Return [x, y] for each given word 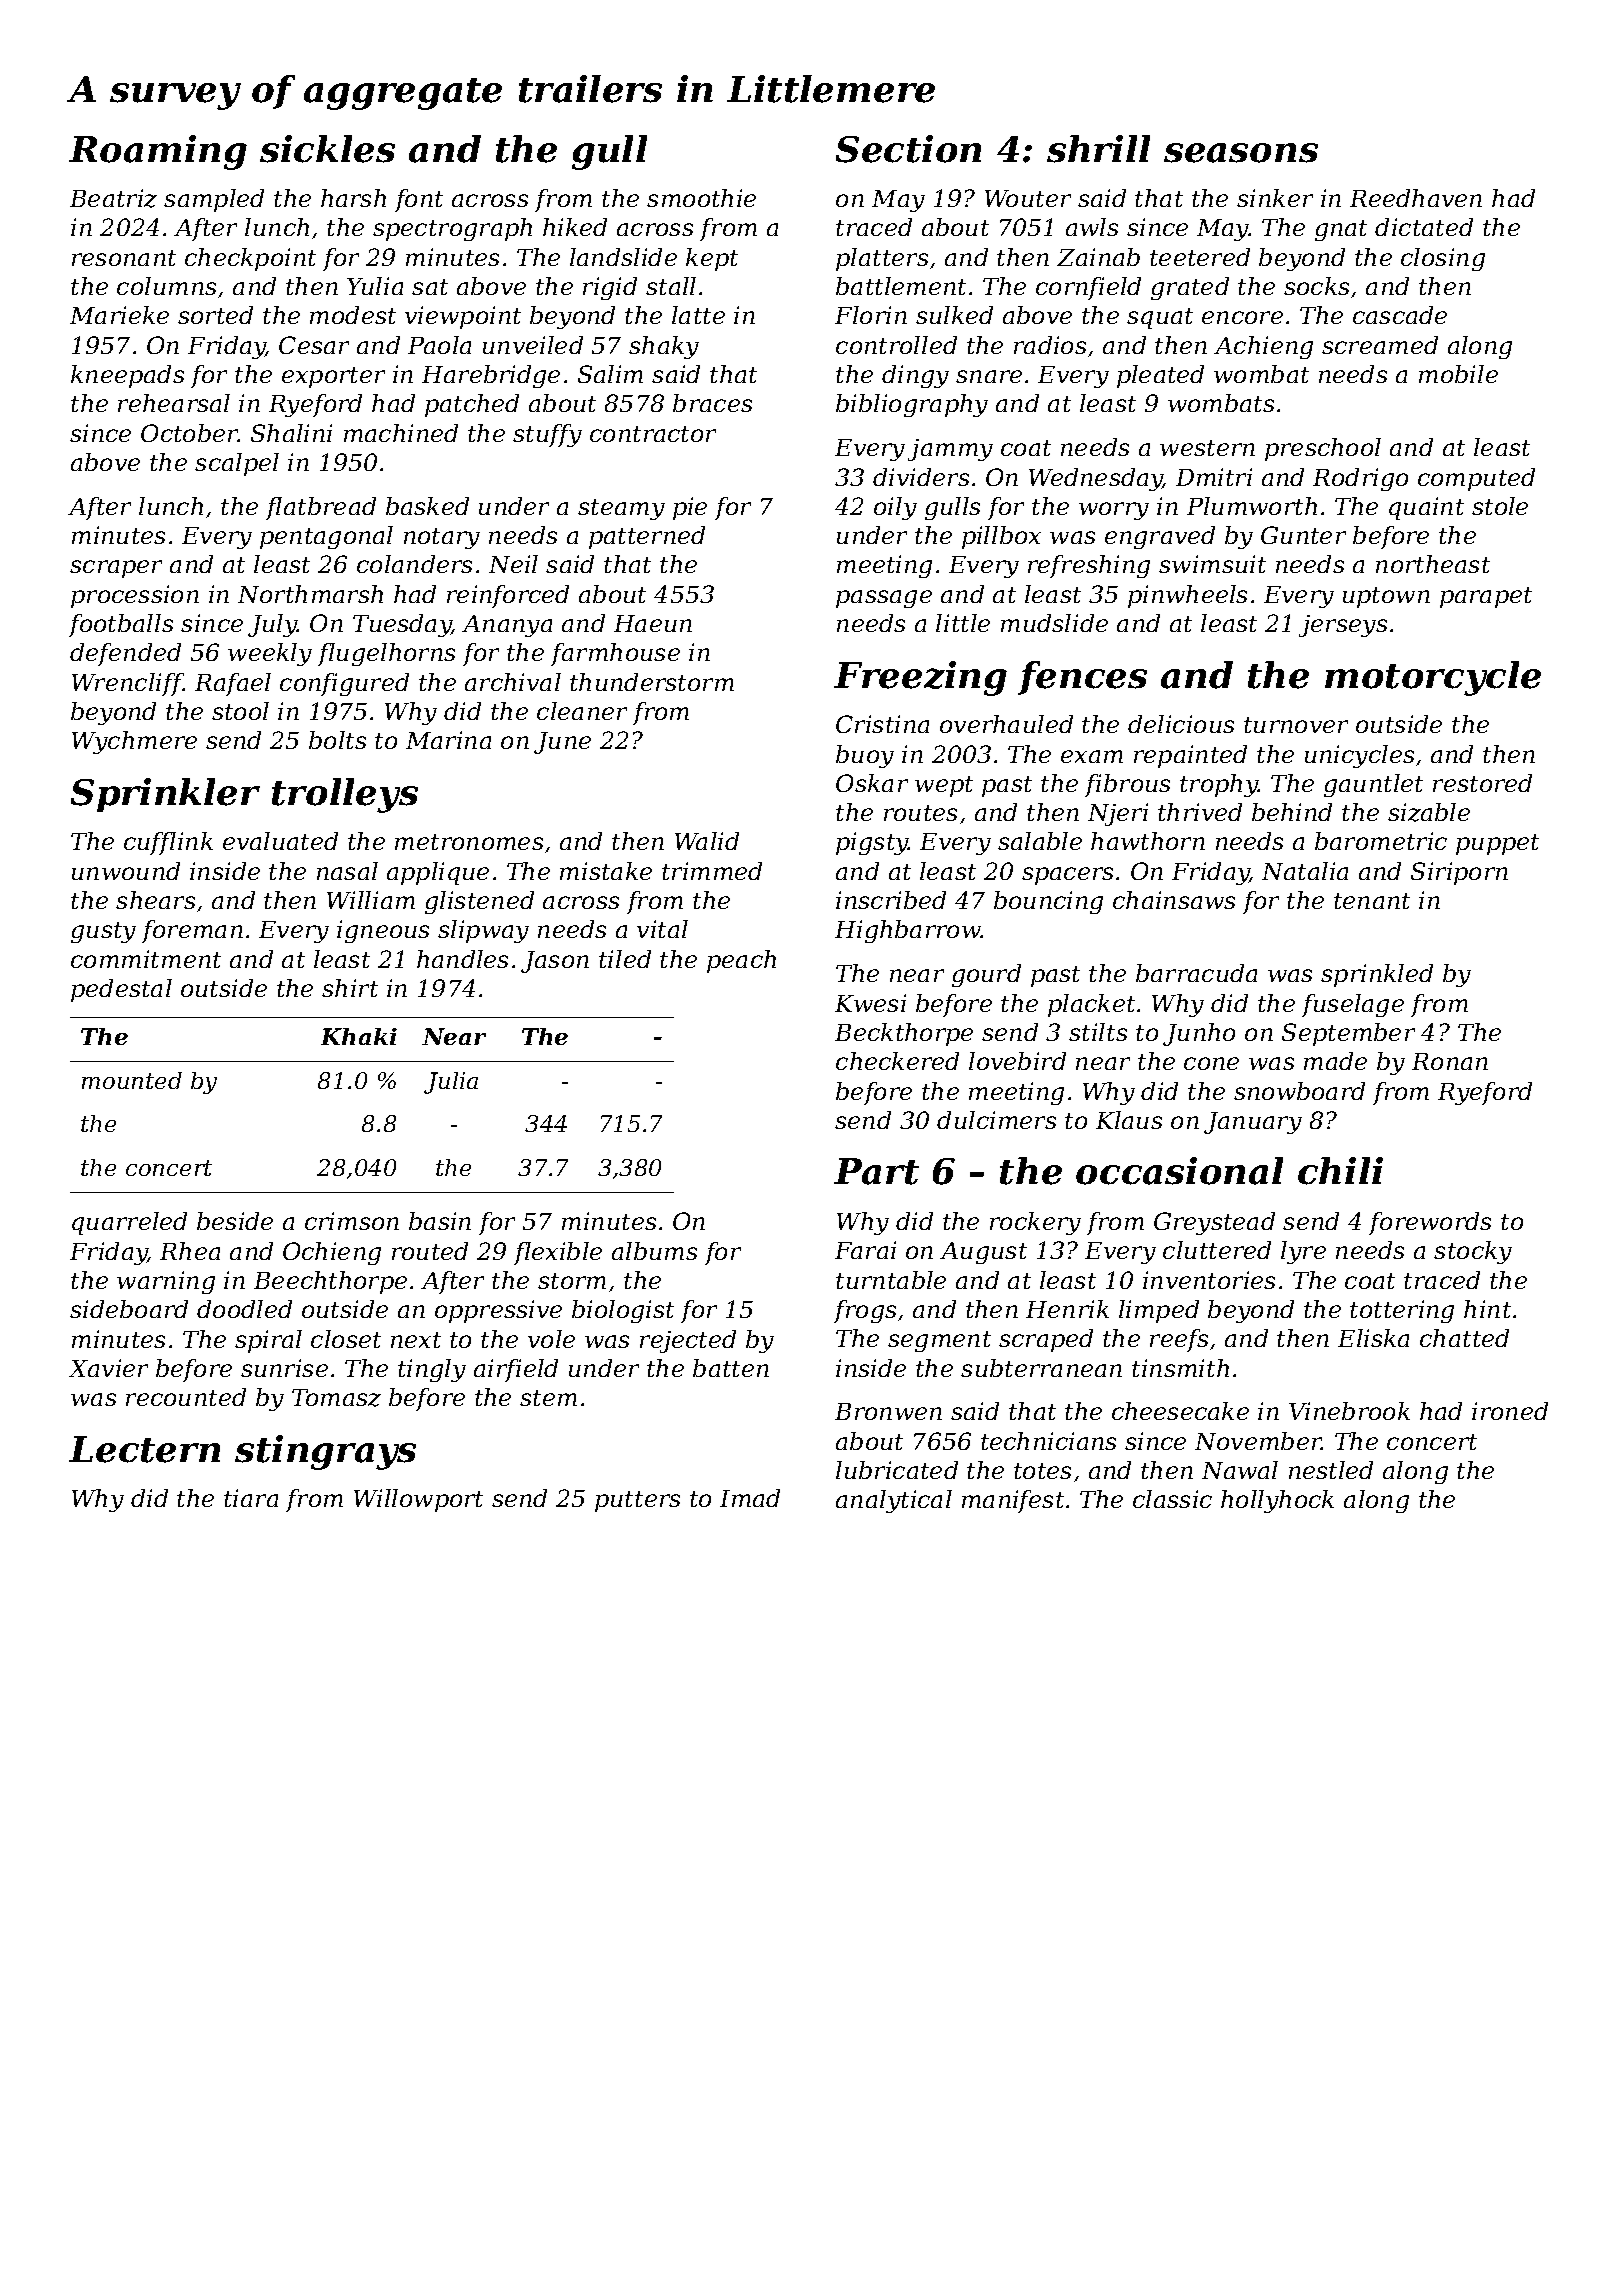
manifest [1013, 1501]
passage [884, 599]
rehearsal [174, 403]
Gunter [1303, 535]
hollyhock [1277, 1501]
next [416, 1340]
